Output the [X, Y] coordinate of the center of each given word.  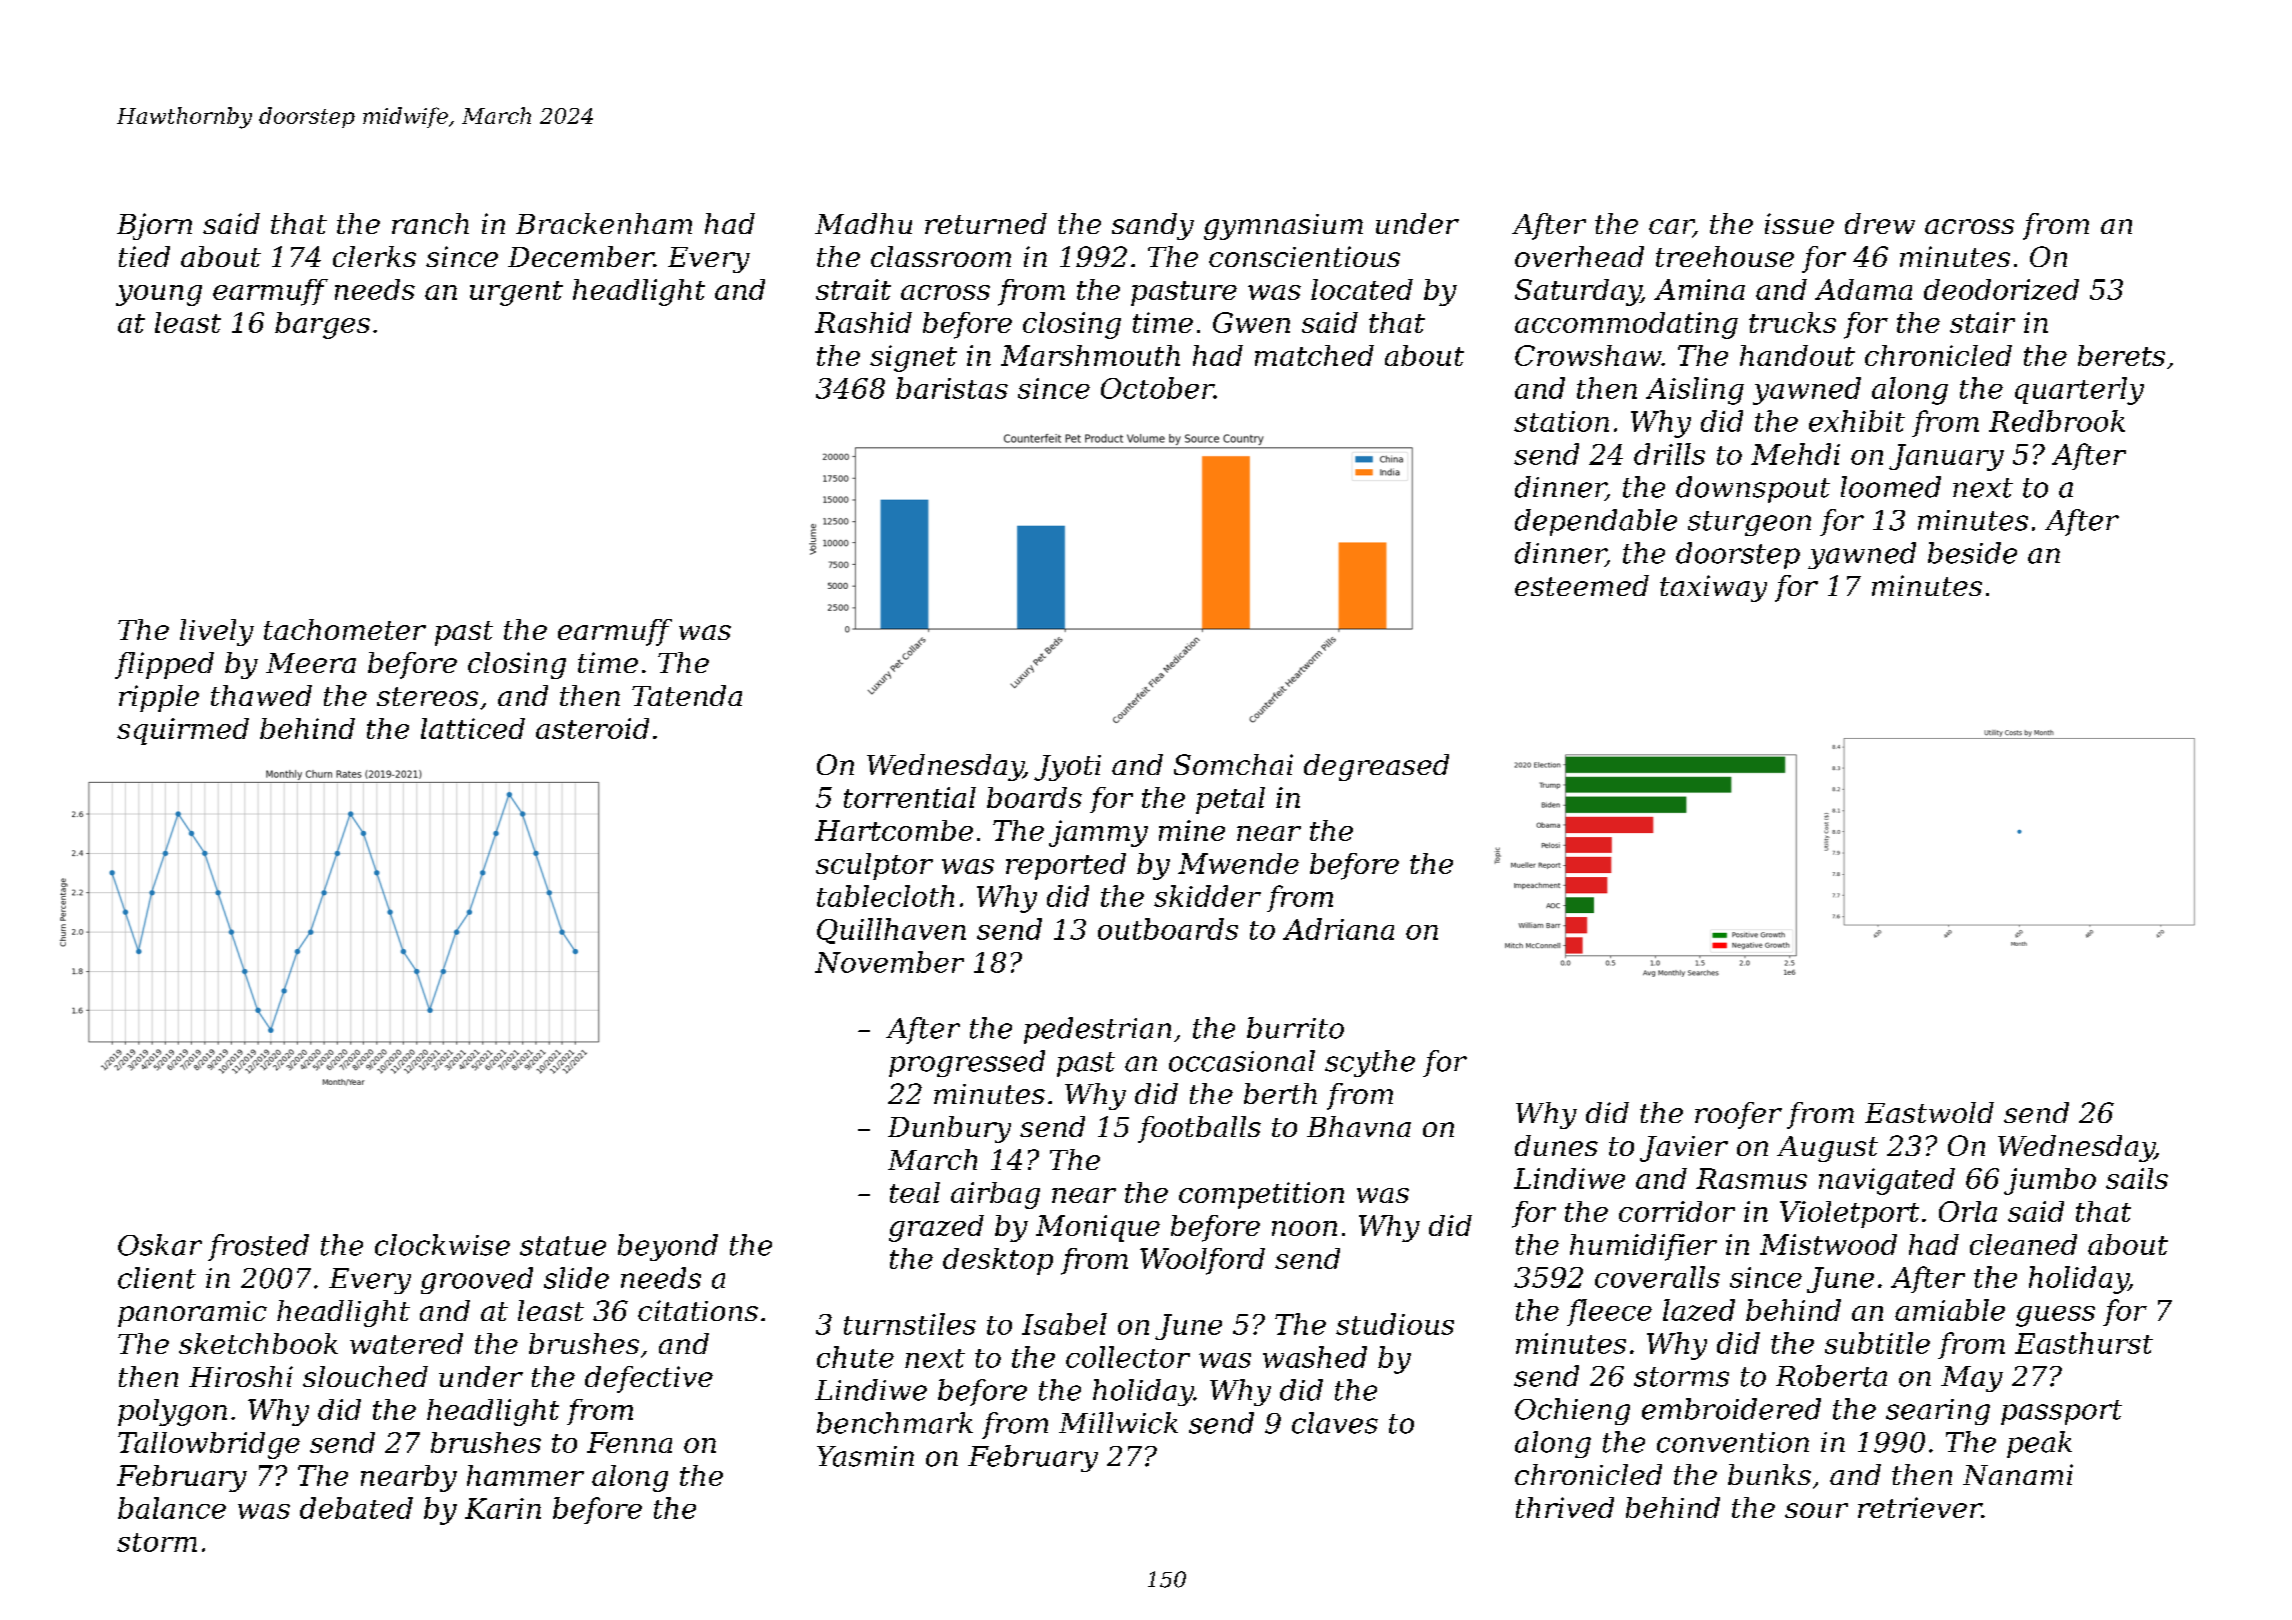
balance [172, 1508]
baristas [952, 388]
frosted [258, 1247]
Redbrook [2057, 421]
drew [1880, 223]
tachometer [345, 629]
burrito [1295, 1028]
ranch [430, 223]
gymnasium [1283, 227]
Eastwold [1929, 1112]
